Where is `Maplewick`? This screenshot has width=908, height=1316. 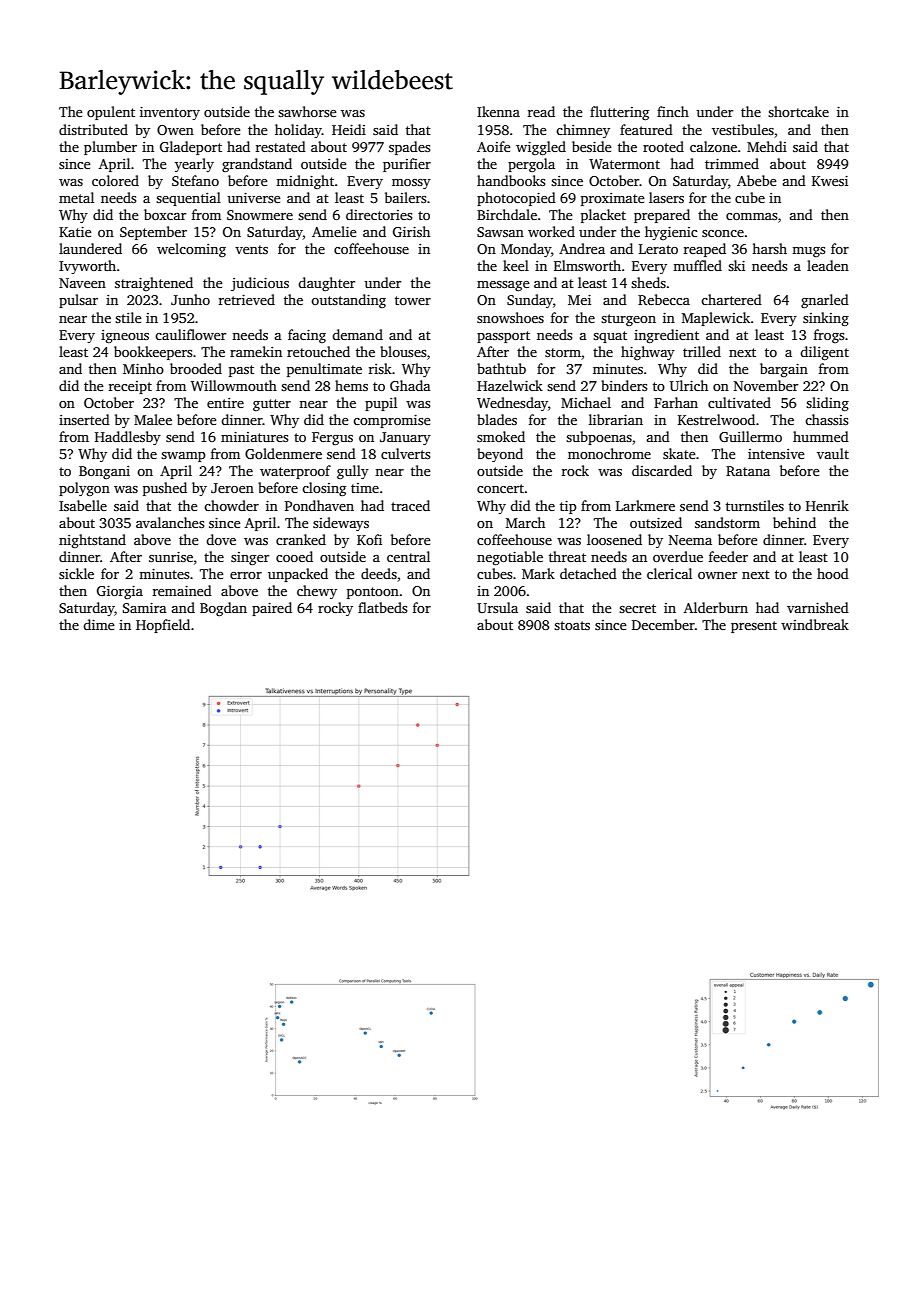
Maplewick is located at coordinates (716, 319).
